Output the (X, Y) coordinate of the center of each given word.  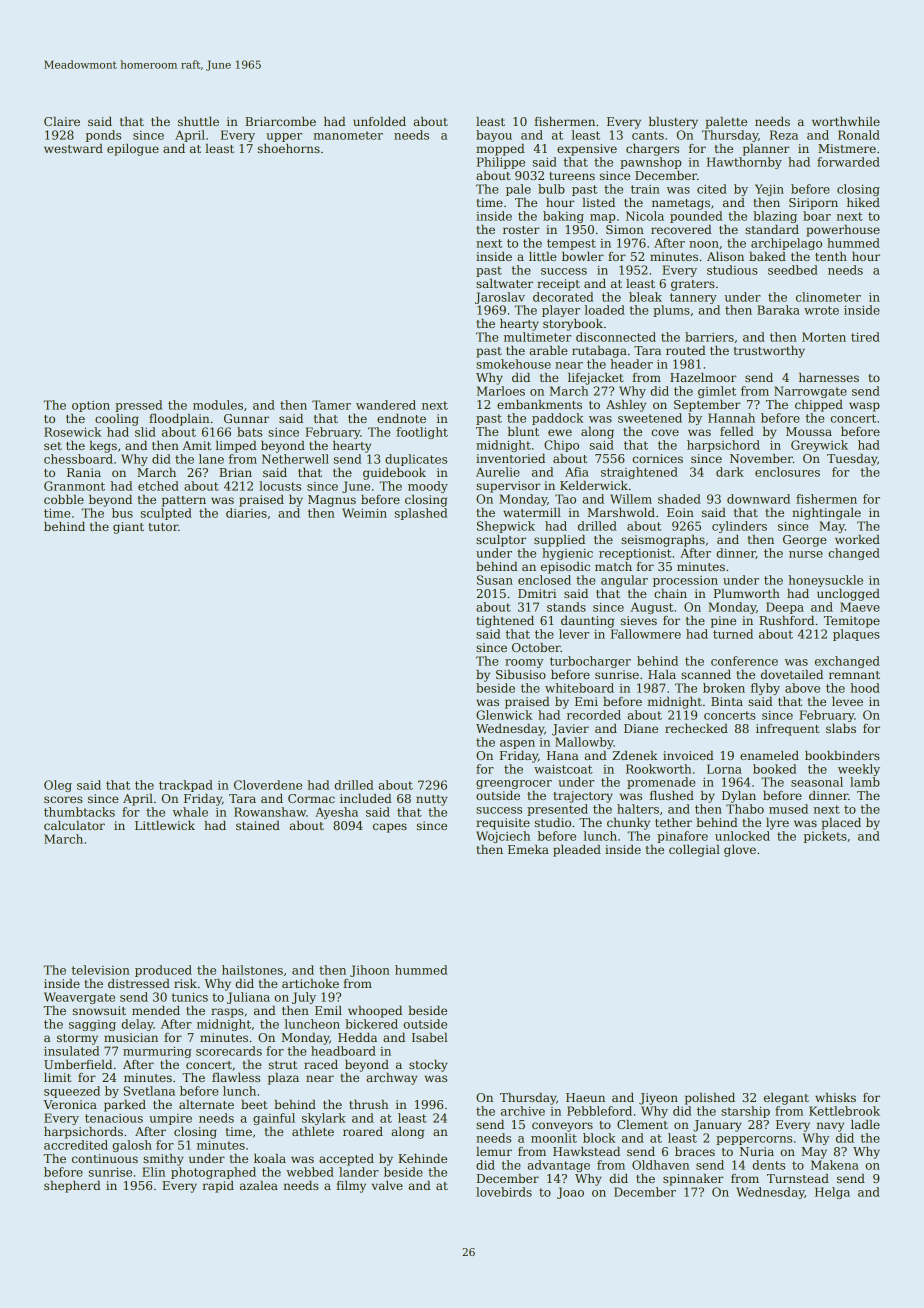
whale (190, 812)
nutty (432, 800)
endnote (401, 418)
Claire (62, 121)
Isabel (430, 1037)
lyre (777, 824)
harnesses (829, 377)
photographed (213, 1173)
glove (740, 851)
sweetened (650, 418)
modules (218, 405)
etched (158, 486)
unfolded (379, 121)
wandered (386, 405)
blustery (673, 123)
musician (131, 1037)
